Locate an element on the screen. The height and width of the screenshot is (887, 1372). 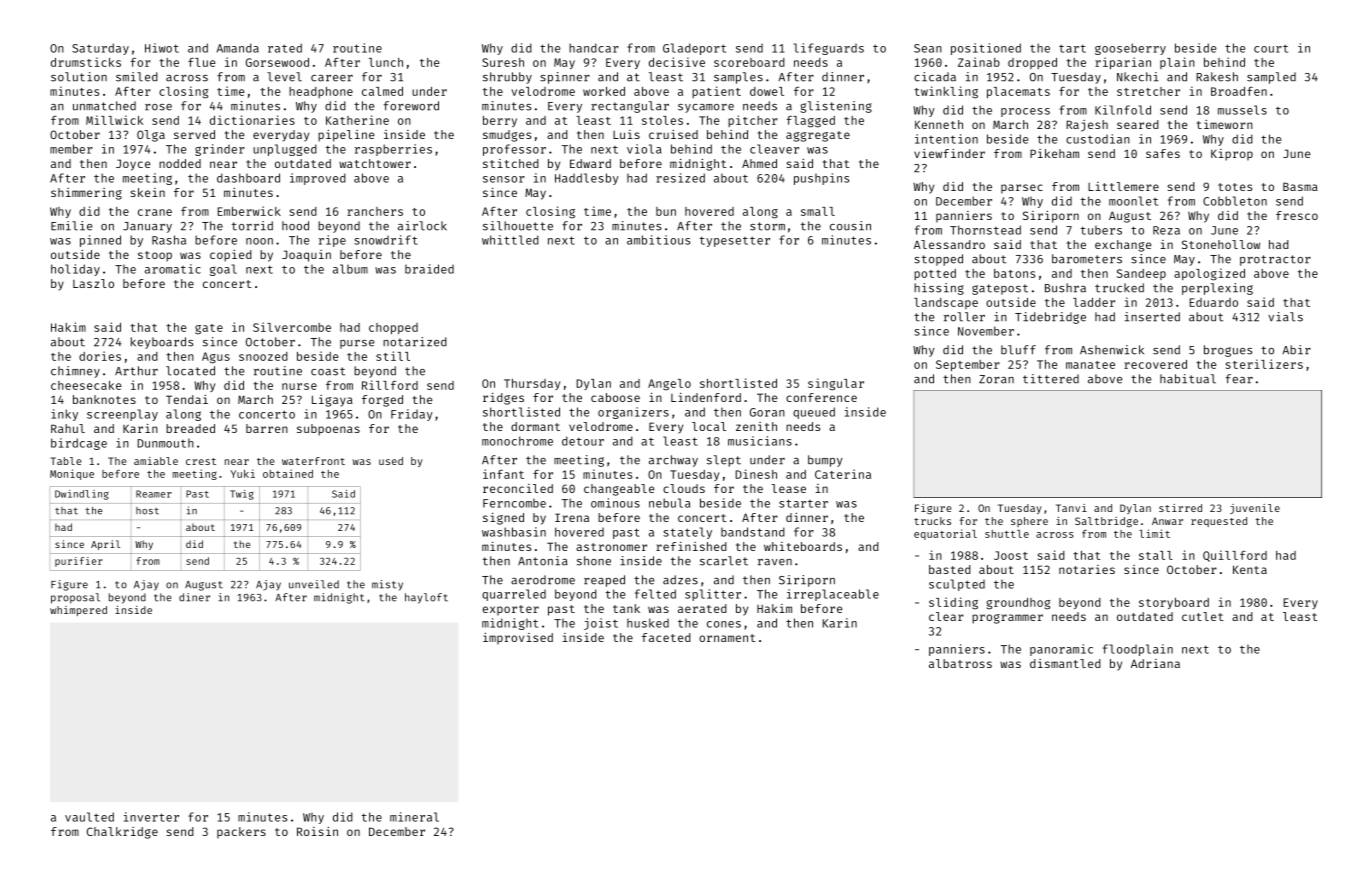
Dunmouth is located at coordinates (165, 443).
